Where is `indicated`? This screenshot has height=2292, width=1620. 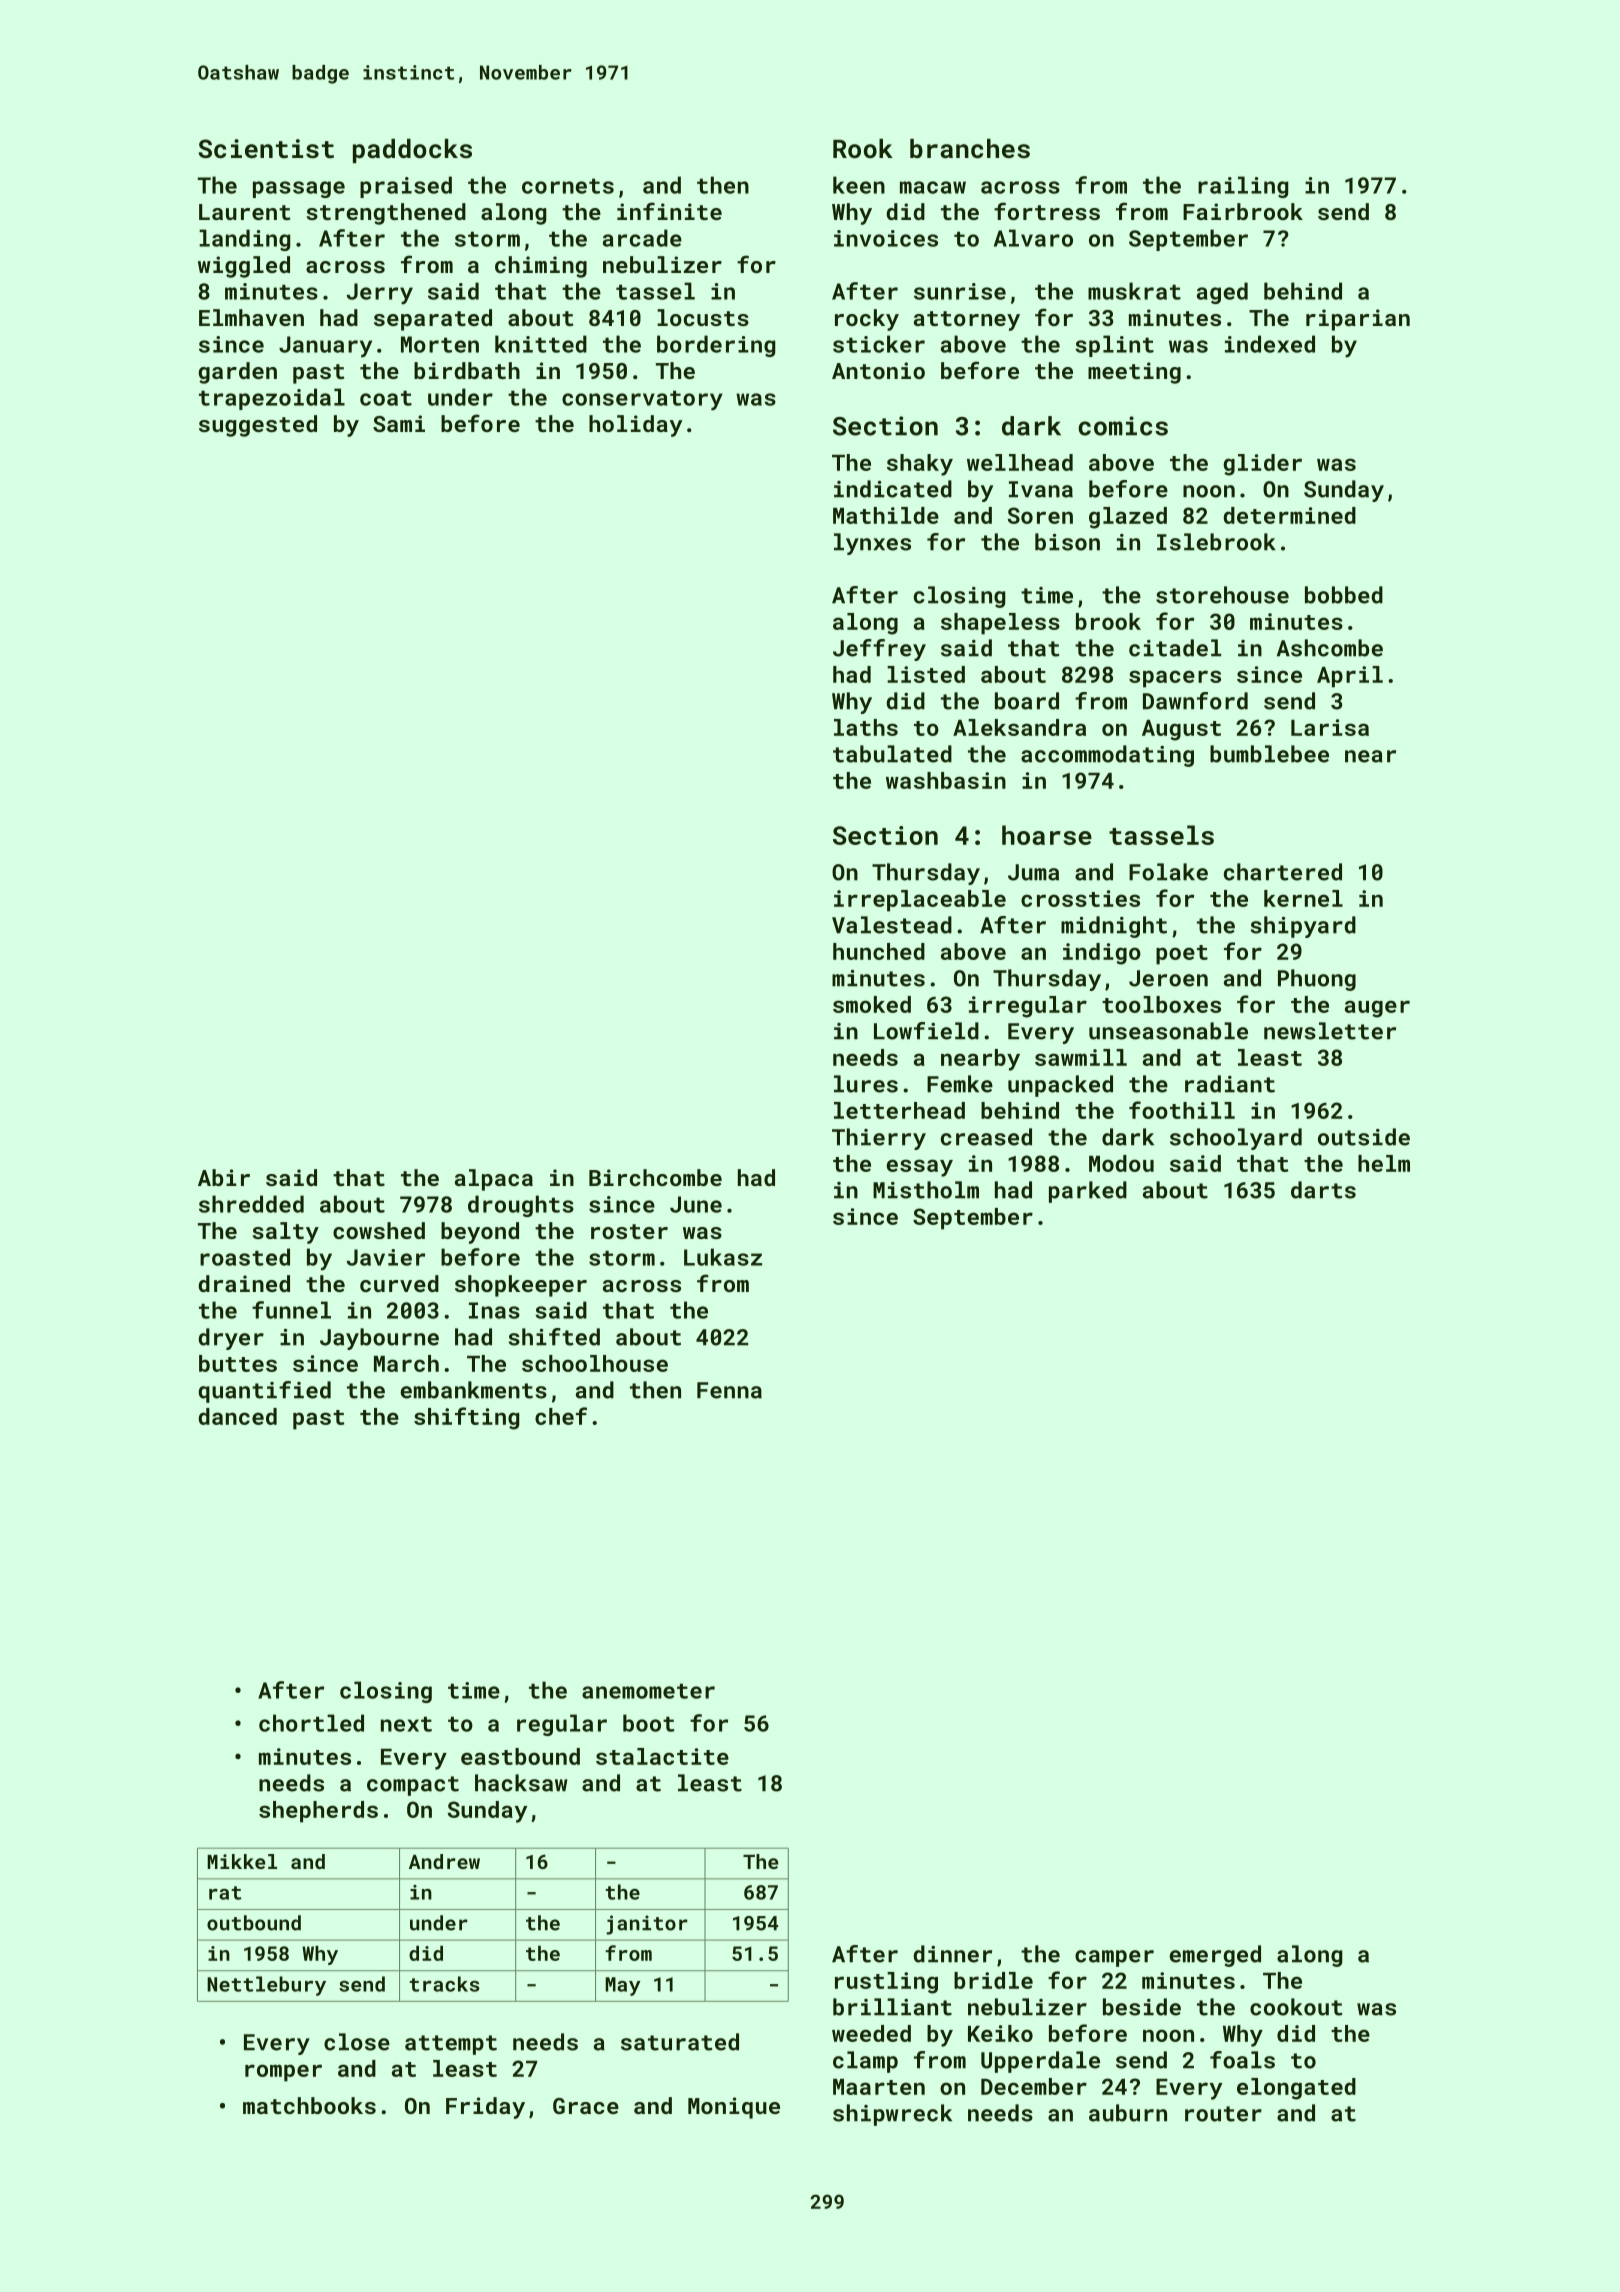
indicated is located at coordinates (893, 489).
